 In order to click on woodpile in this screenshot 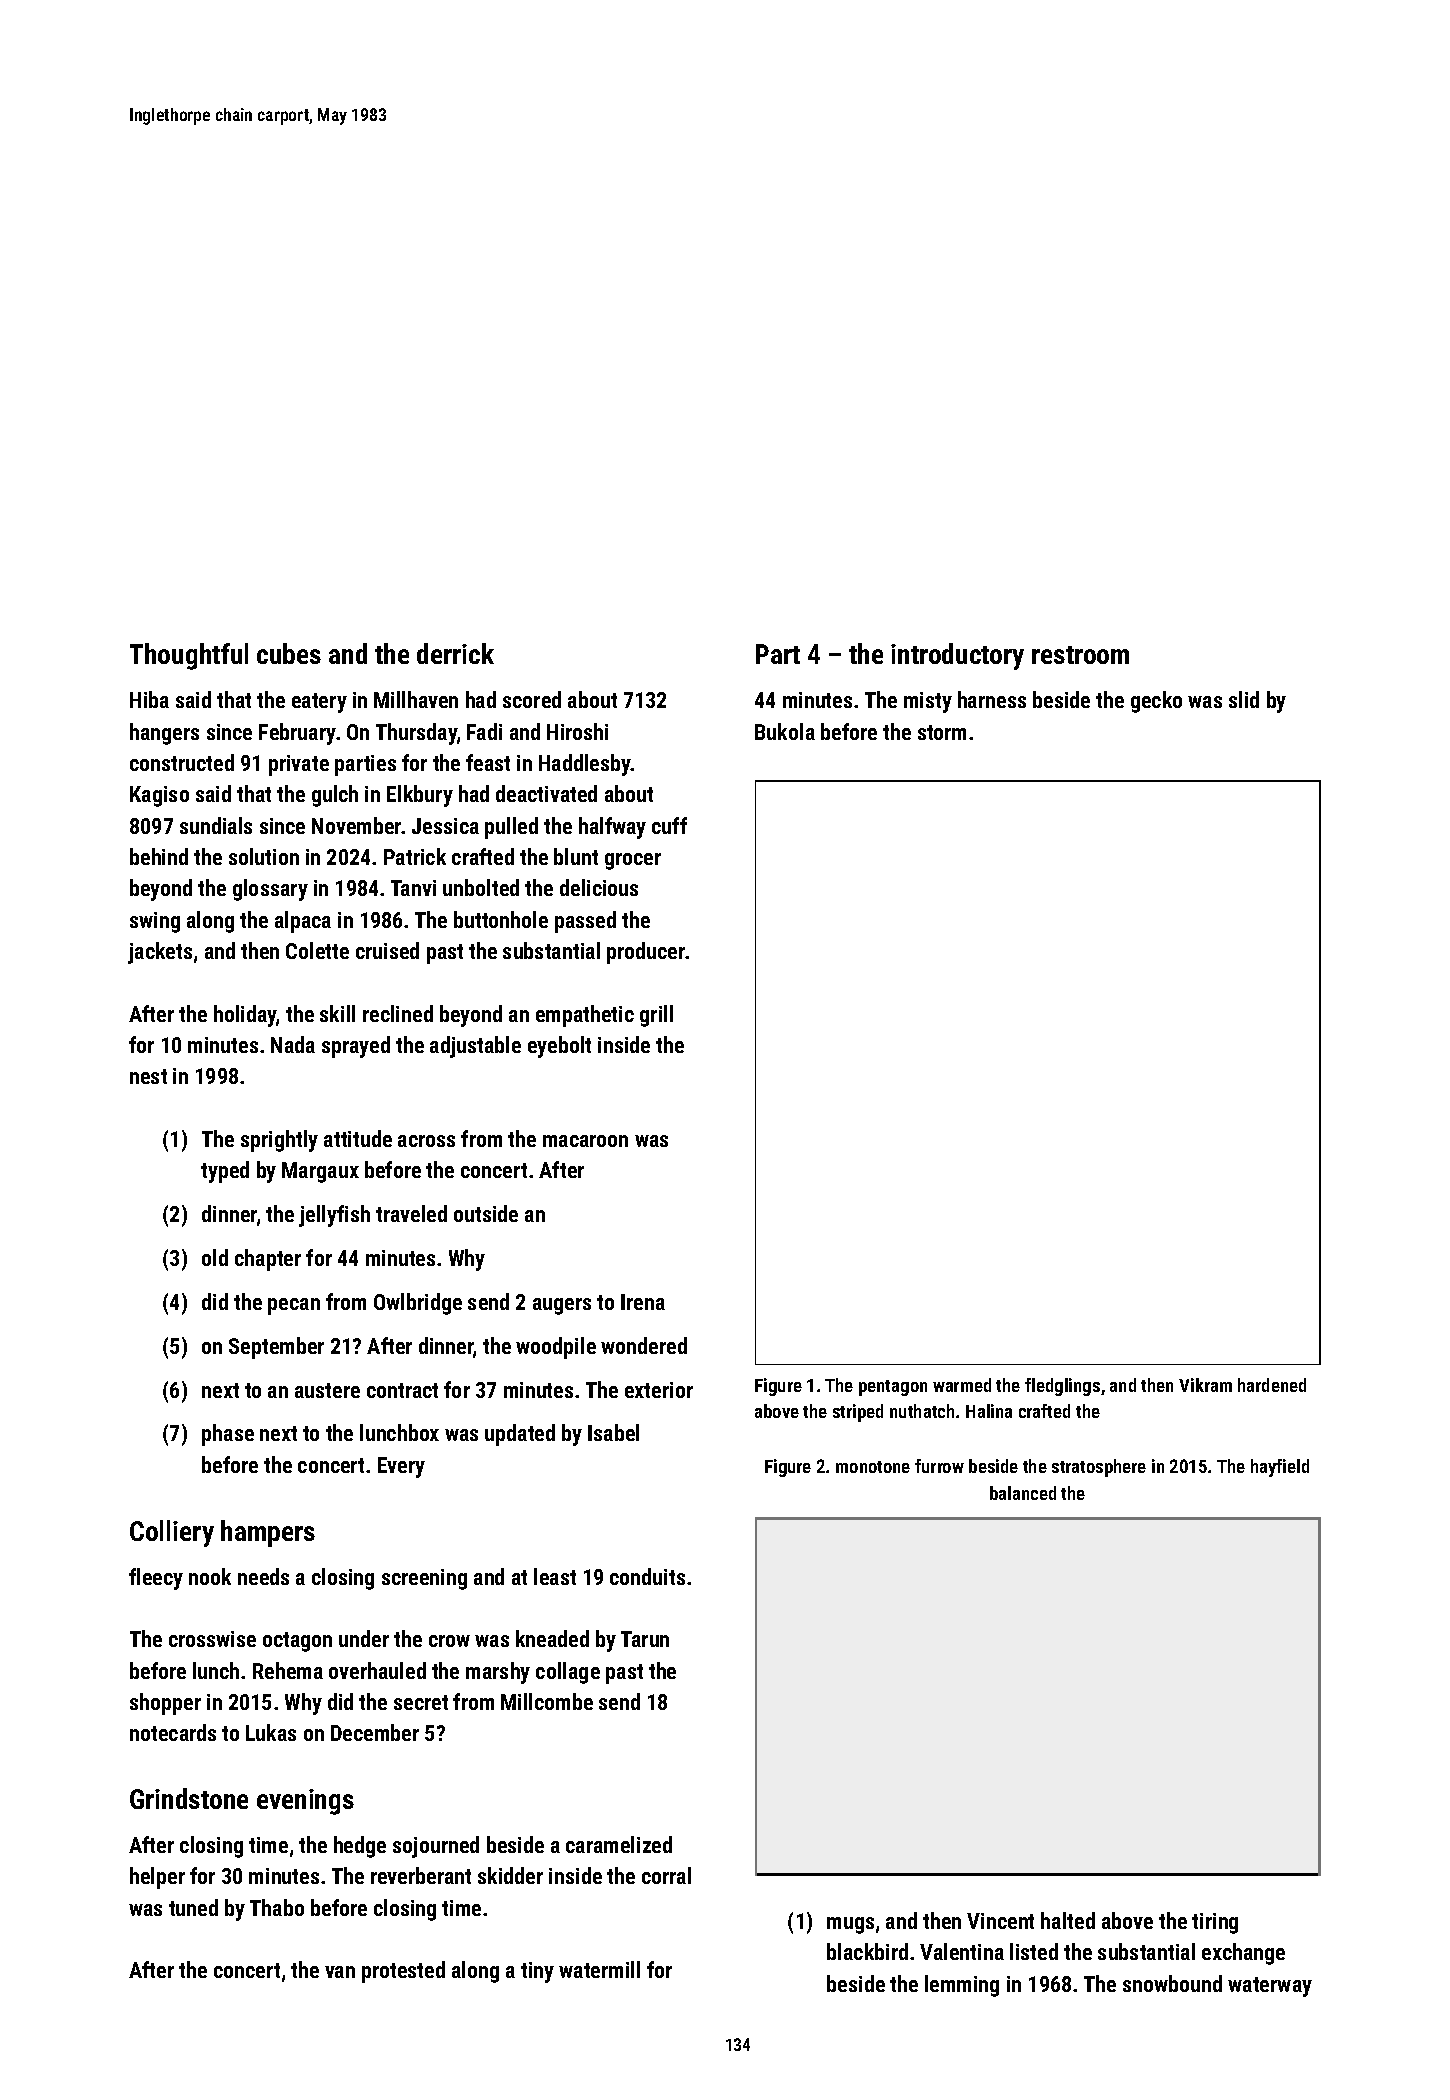, I will do `click(556, 1348)`.
